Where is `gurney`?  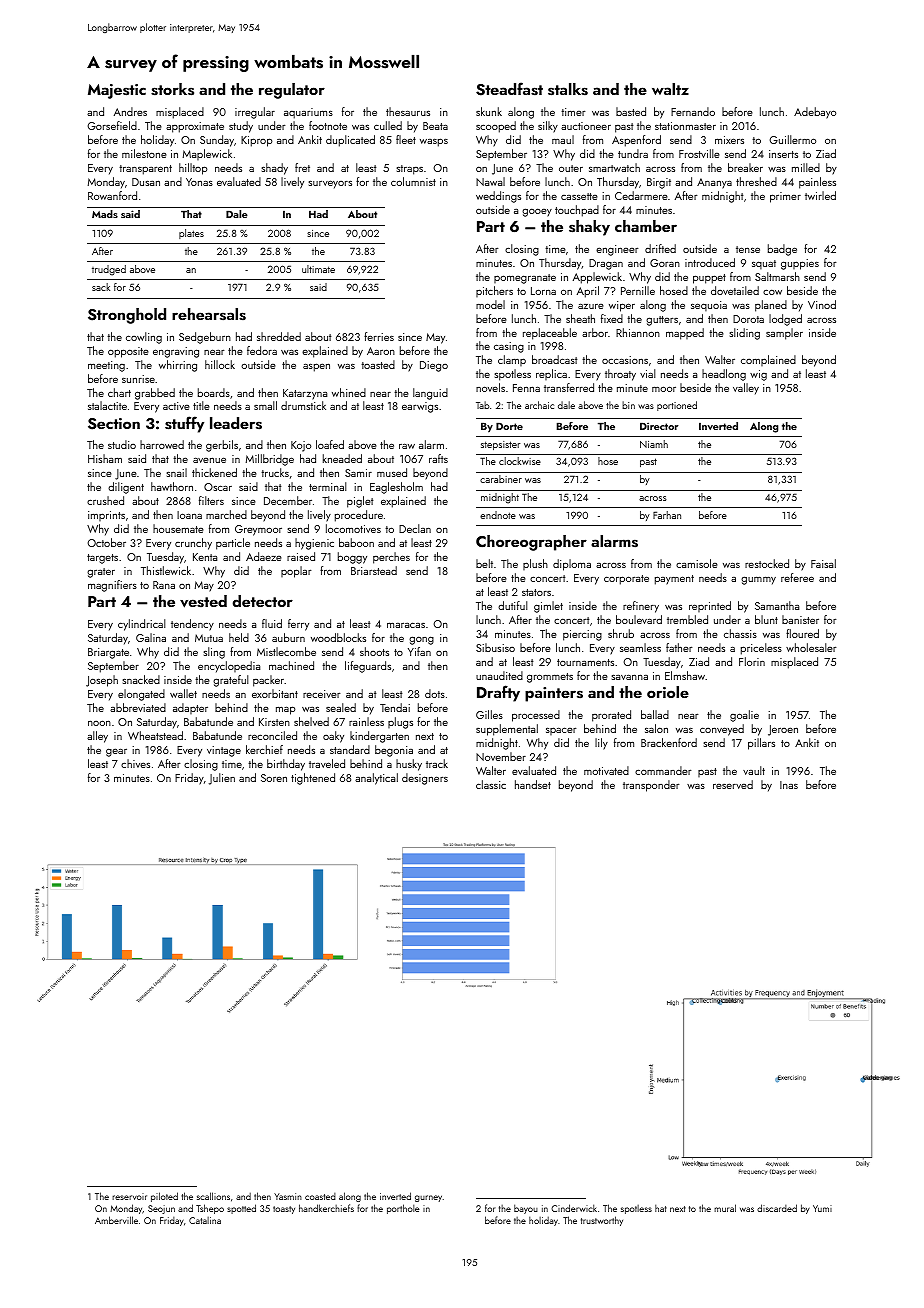
gurney is located at coordinates (428, 1198).
